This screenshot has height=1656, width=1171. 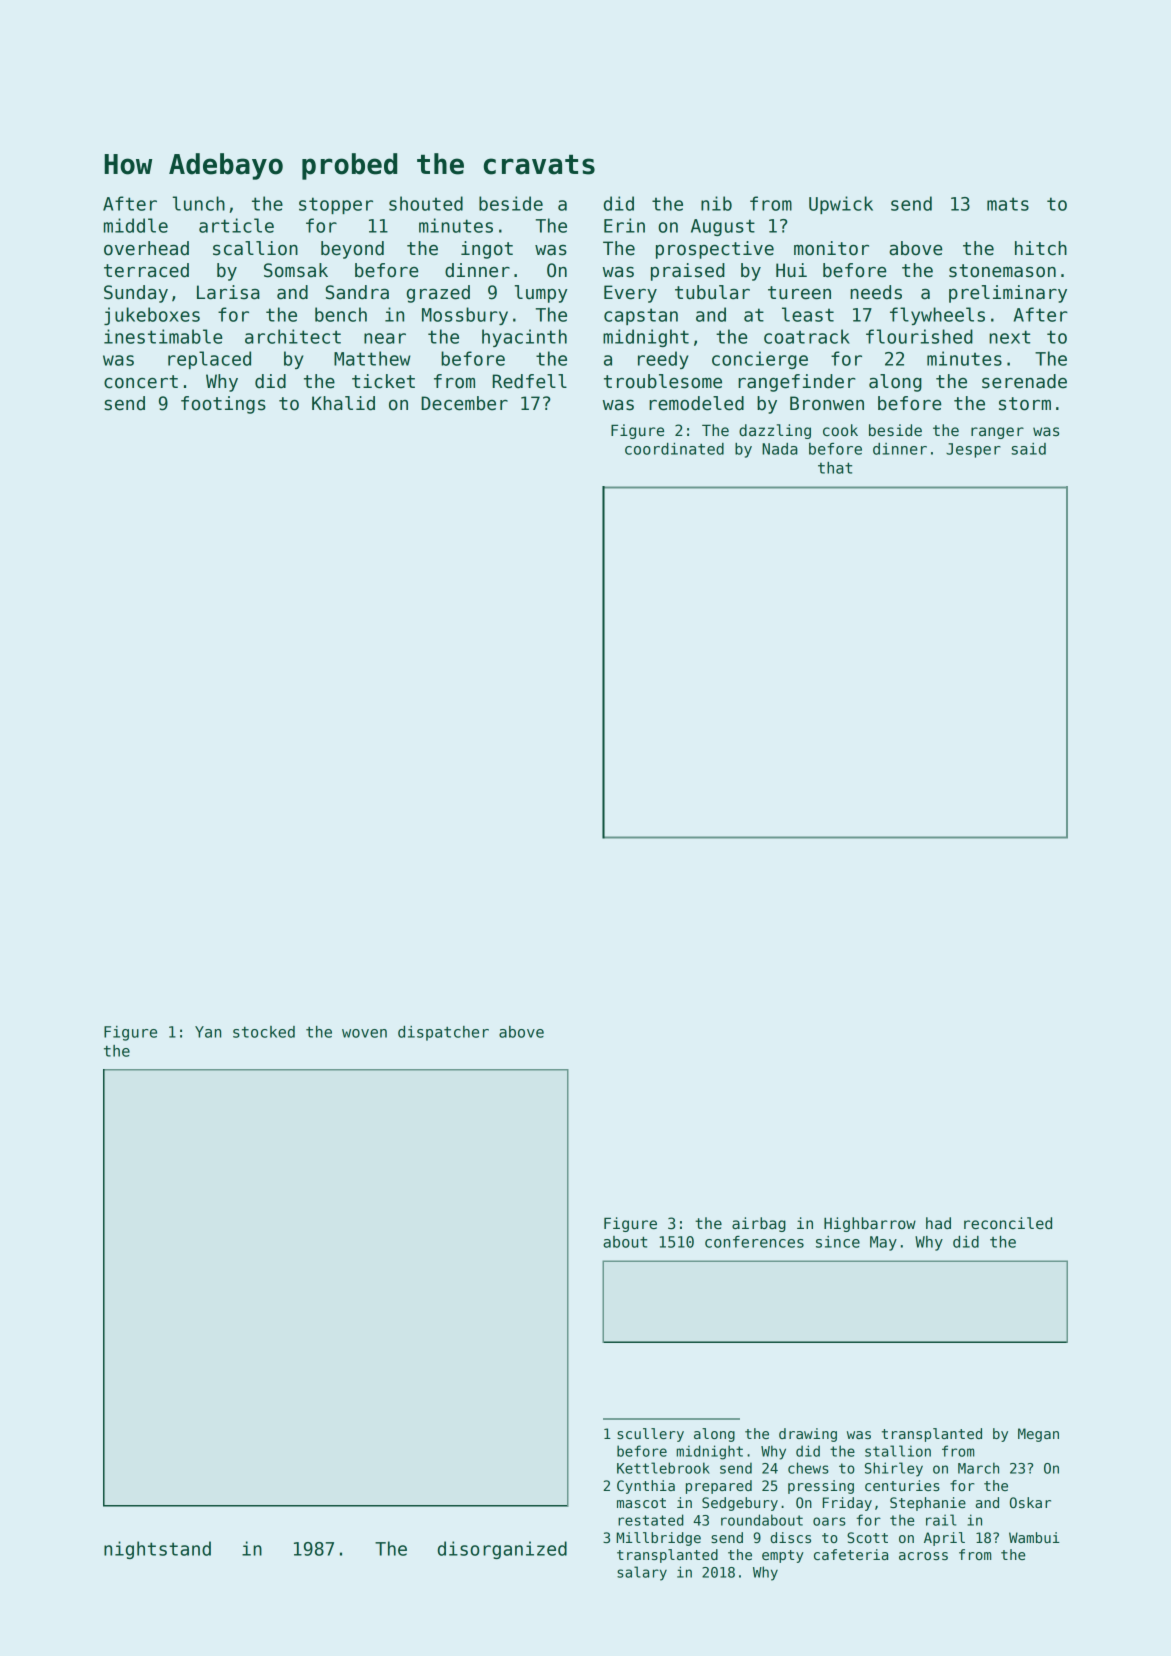 What do you see at coordinates (208, 1032) in the screenshot?
I see `Yan` at bounding box center [208, 1032].
